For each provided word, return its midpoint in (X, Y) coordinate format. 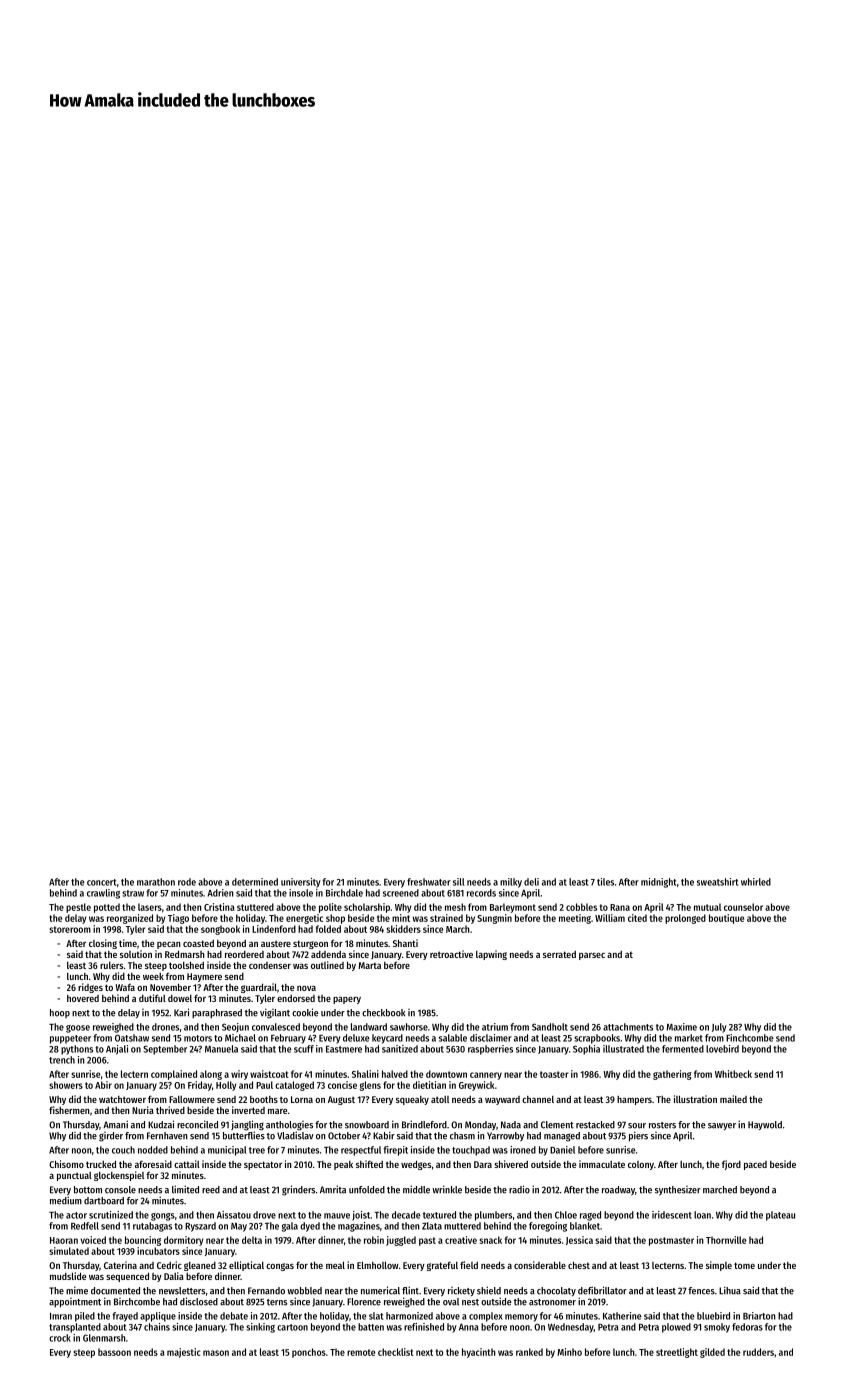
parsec (592, 956)
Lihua (730, 1290)
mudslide (68, 1276)
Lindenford (274, 929)
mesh (455, 907)
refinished (424, 1327)
